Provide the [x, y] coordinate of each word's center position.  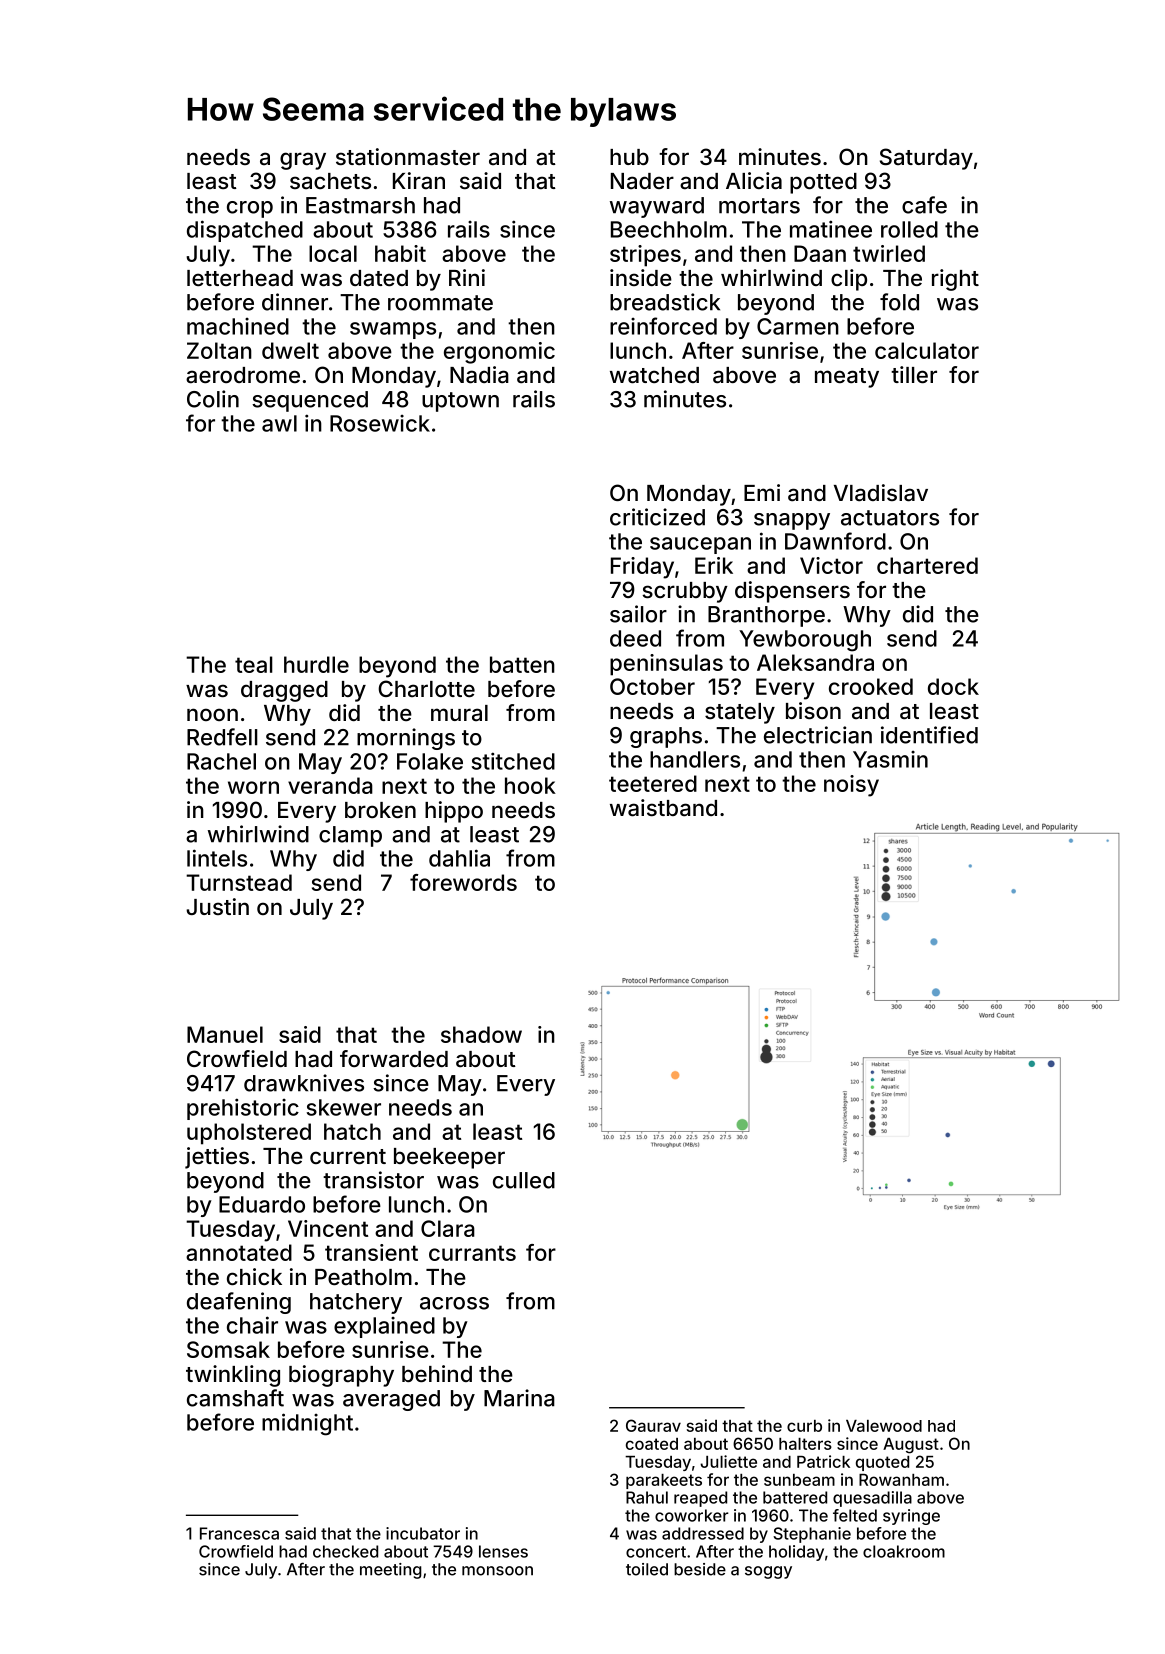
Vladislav [881, 493]
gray [303, 161]
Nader [642, 181]
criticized [657, 517]
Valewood [884, 1426]
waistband [663, 808]
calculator [927, 350]
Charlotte [426, 688]
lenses [503, 1551]
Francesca [239, 1533]
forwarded [394, 1058]
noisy [851, 786]
